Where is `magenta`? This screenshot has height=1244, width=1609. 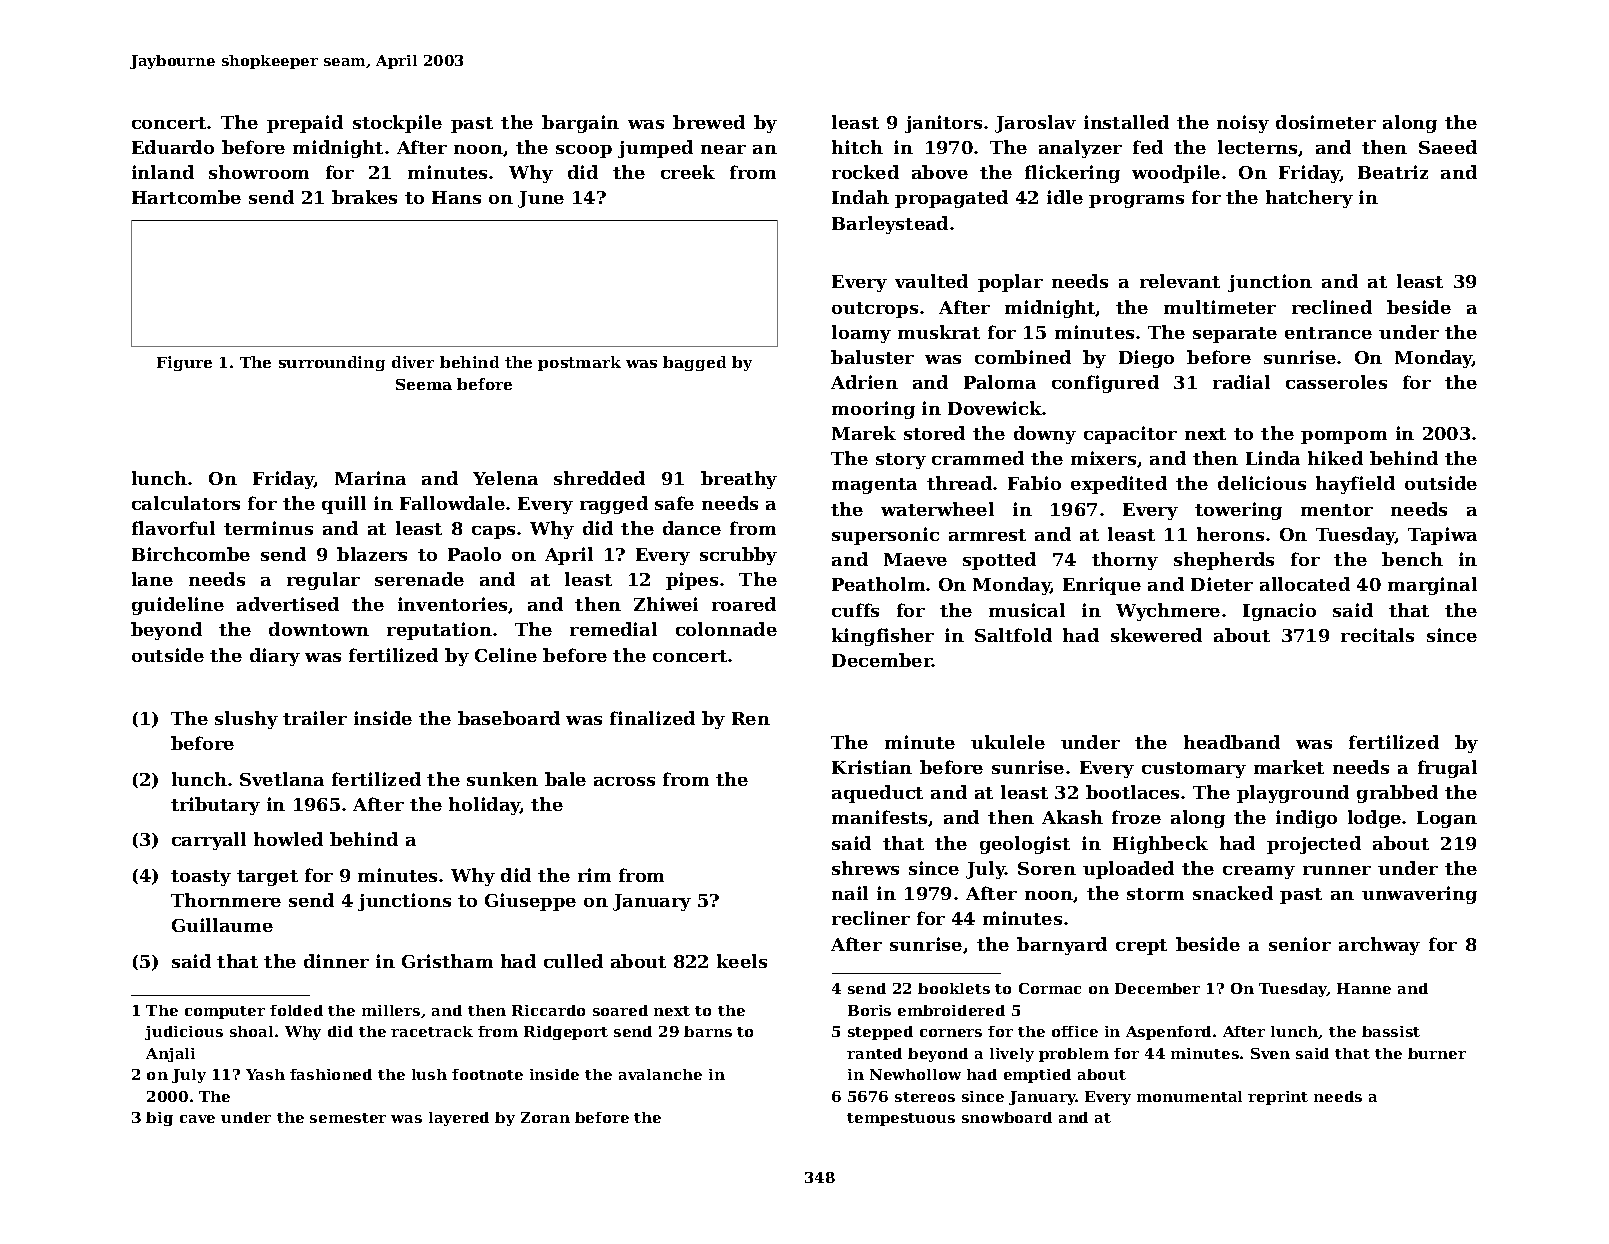
magenta is located at coordinates (874, 486).
